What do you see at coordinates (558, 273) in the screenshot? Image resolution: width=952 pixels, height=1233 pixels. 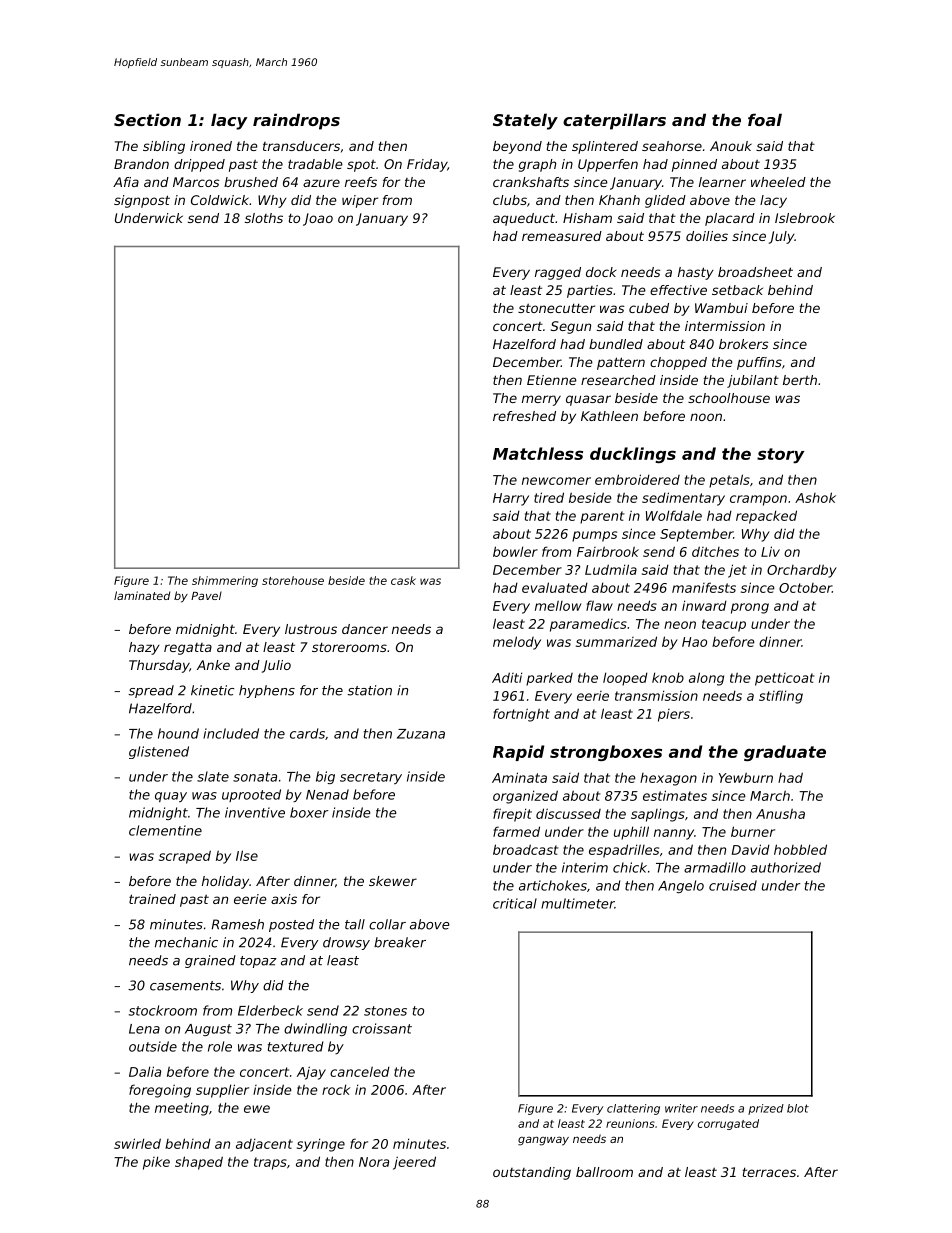 I see `ragged` at bounding box center [558, 273].
